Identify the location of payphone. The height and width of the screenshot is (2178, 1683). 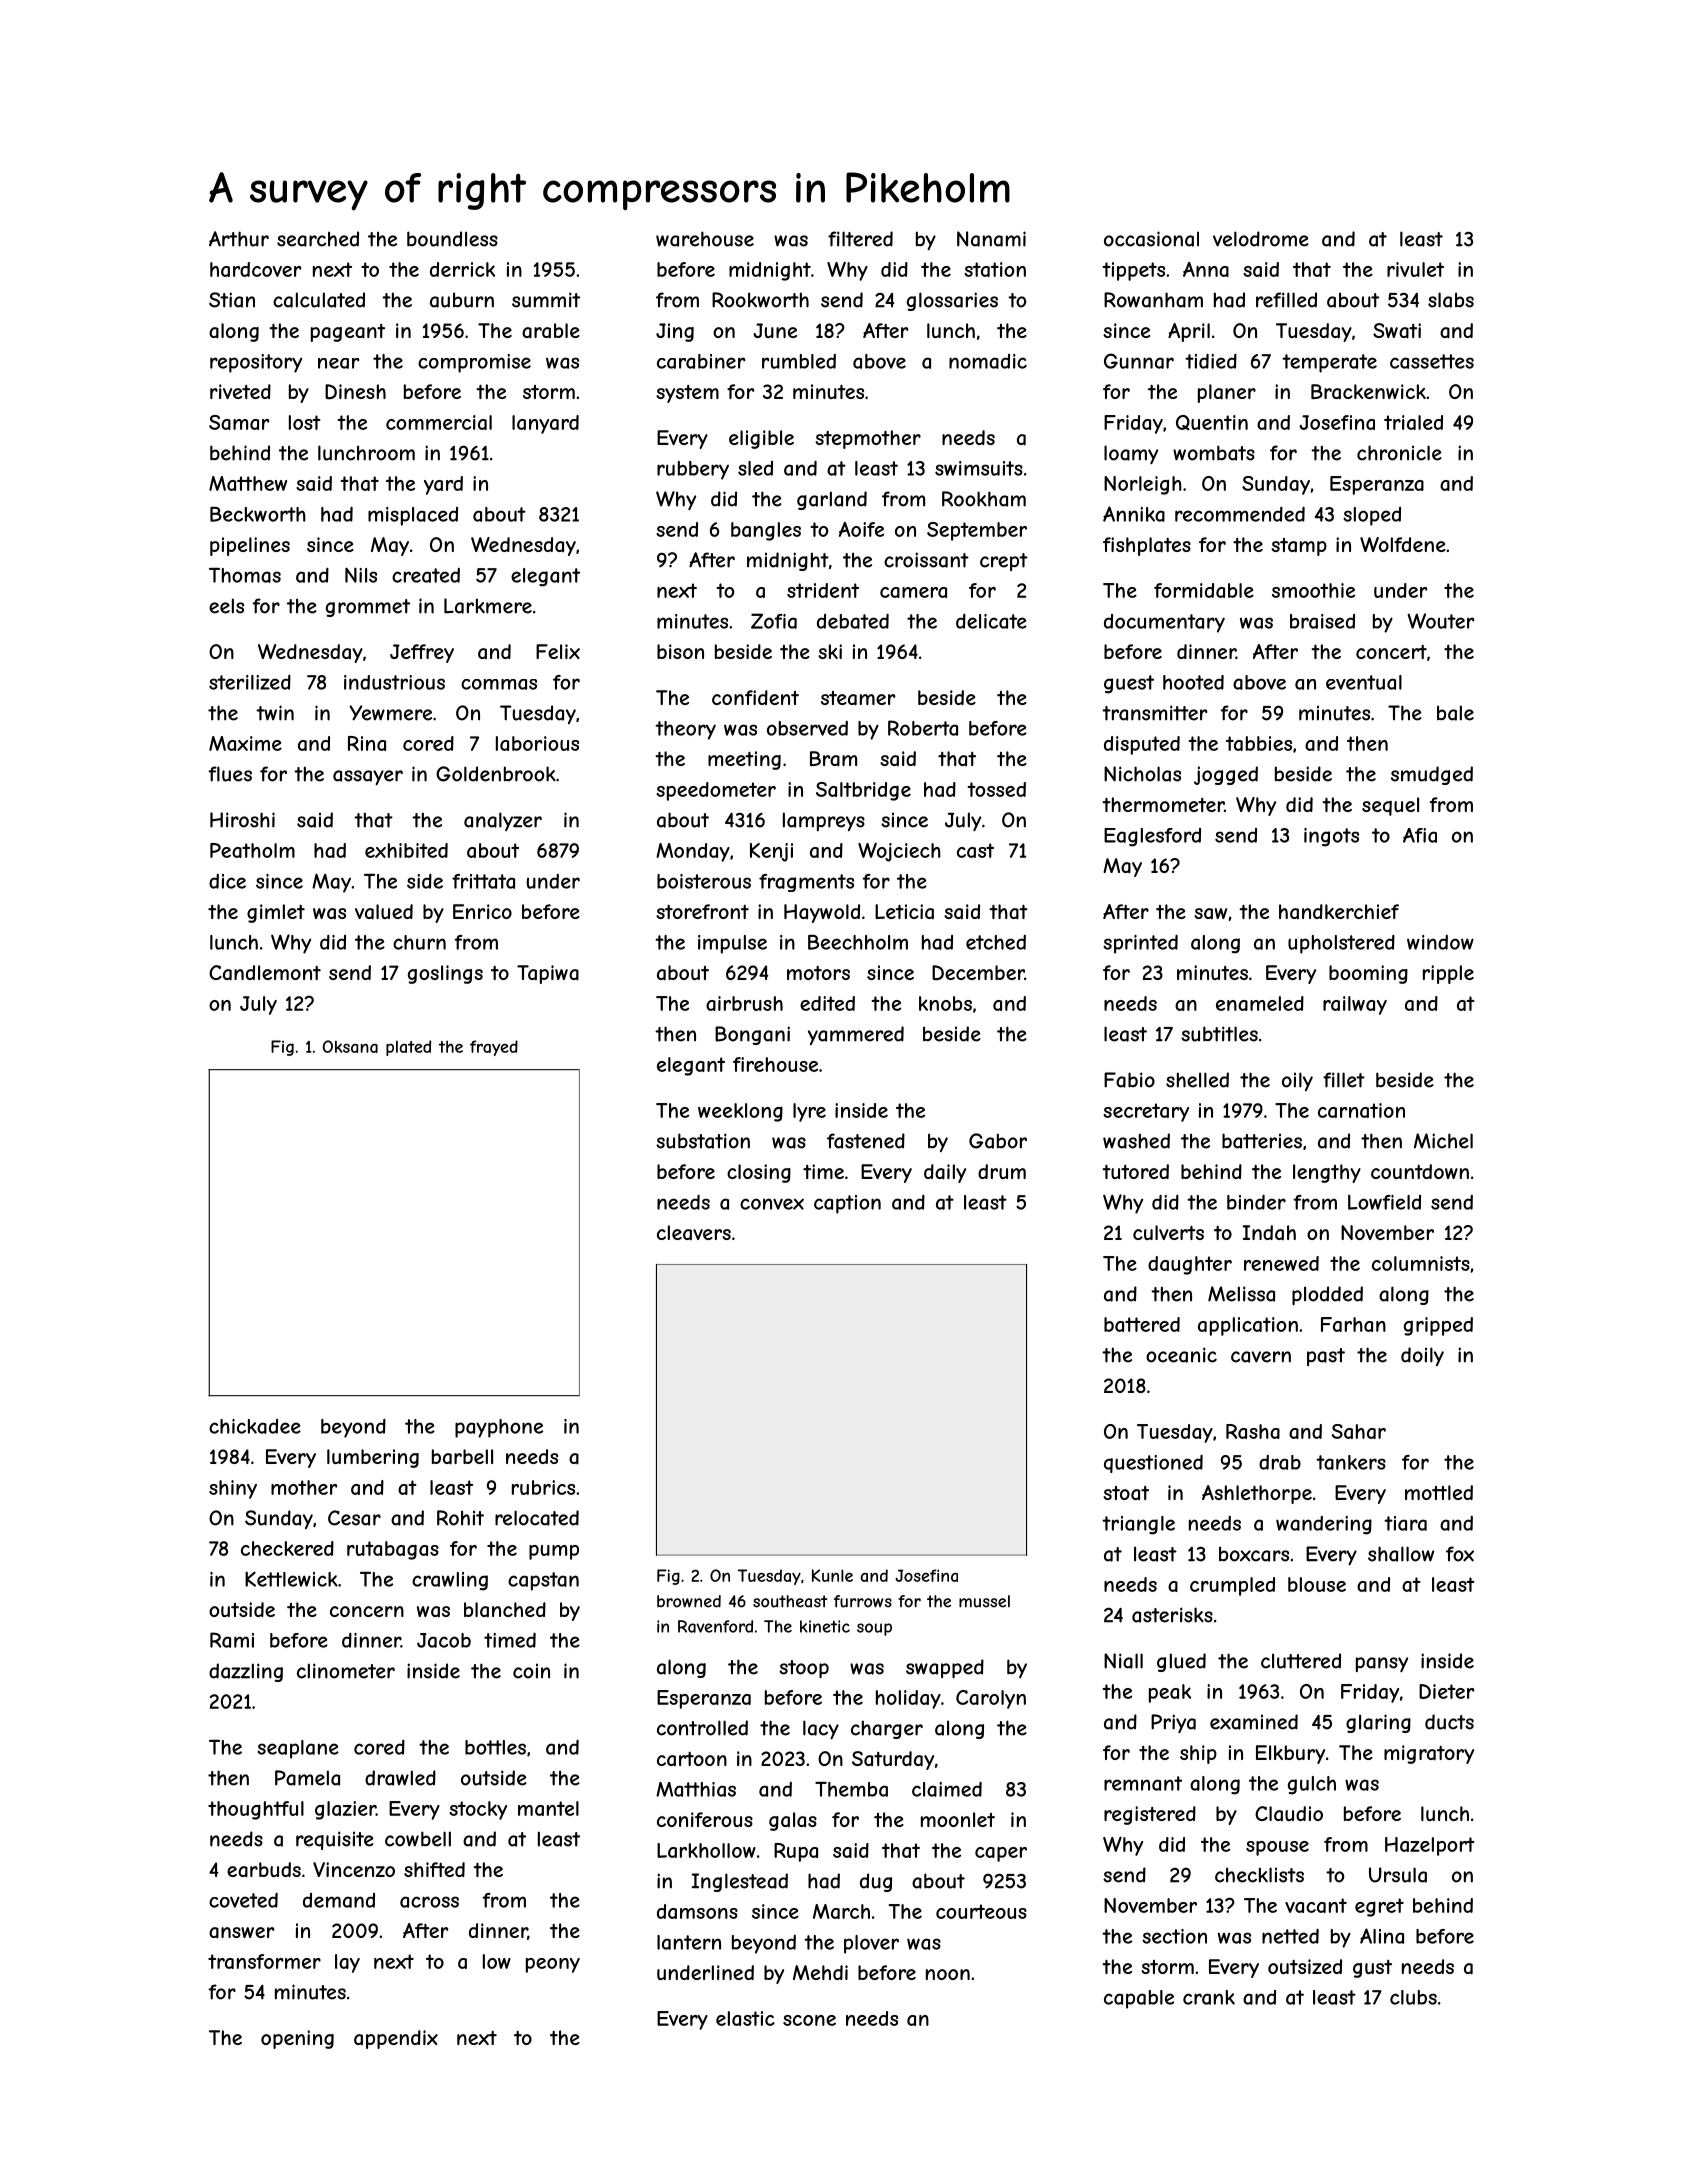
(499, 1428).
